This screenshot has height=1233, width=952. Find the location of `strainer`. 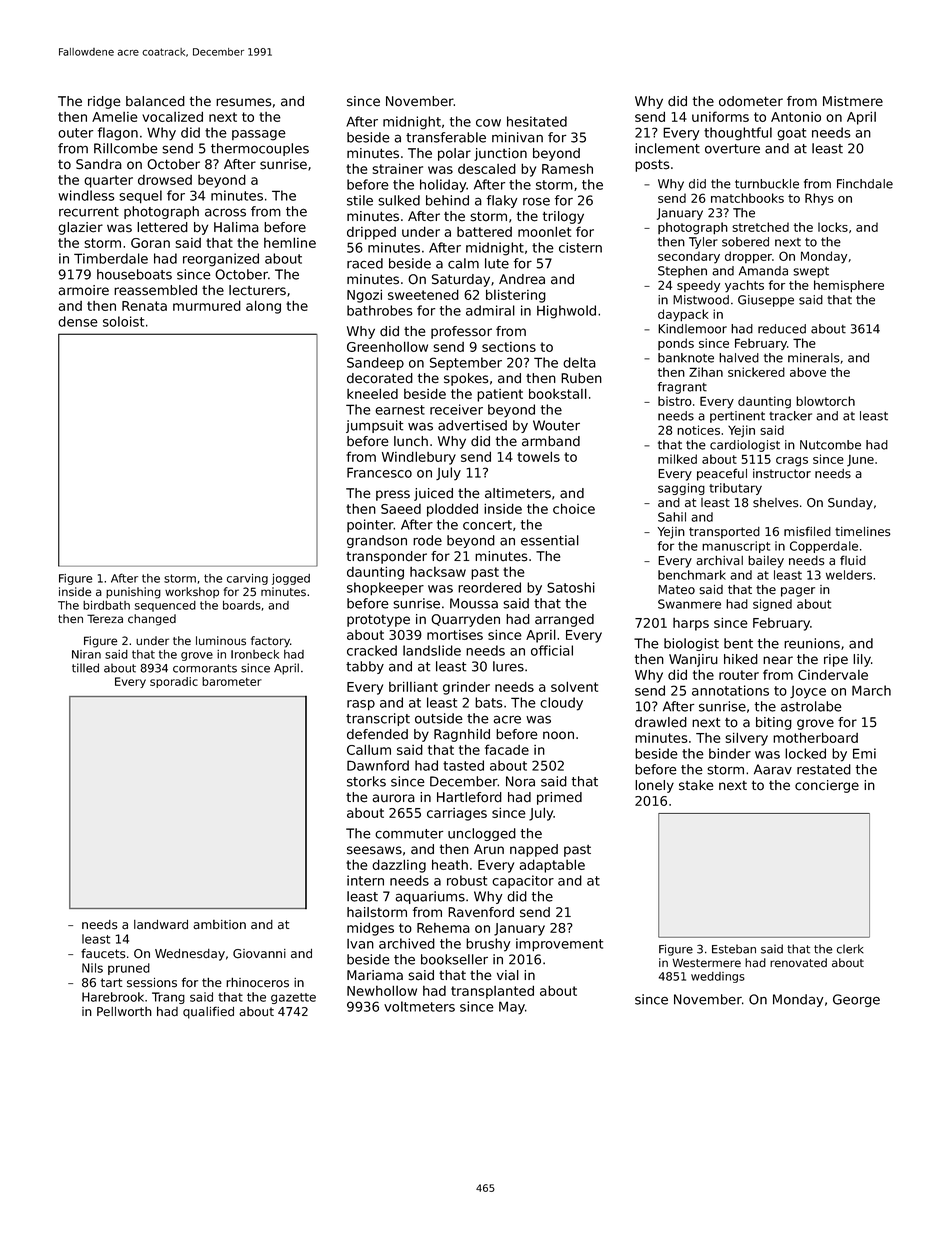

strainer is located at coordinates (397, 169).
